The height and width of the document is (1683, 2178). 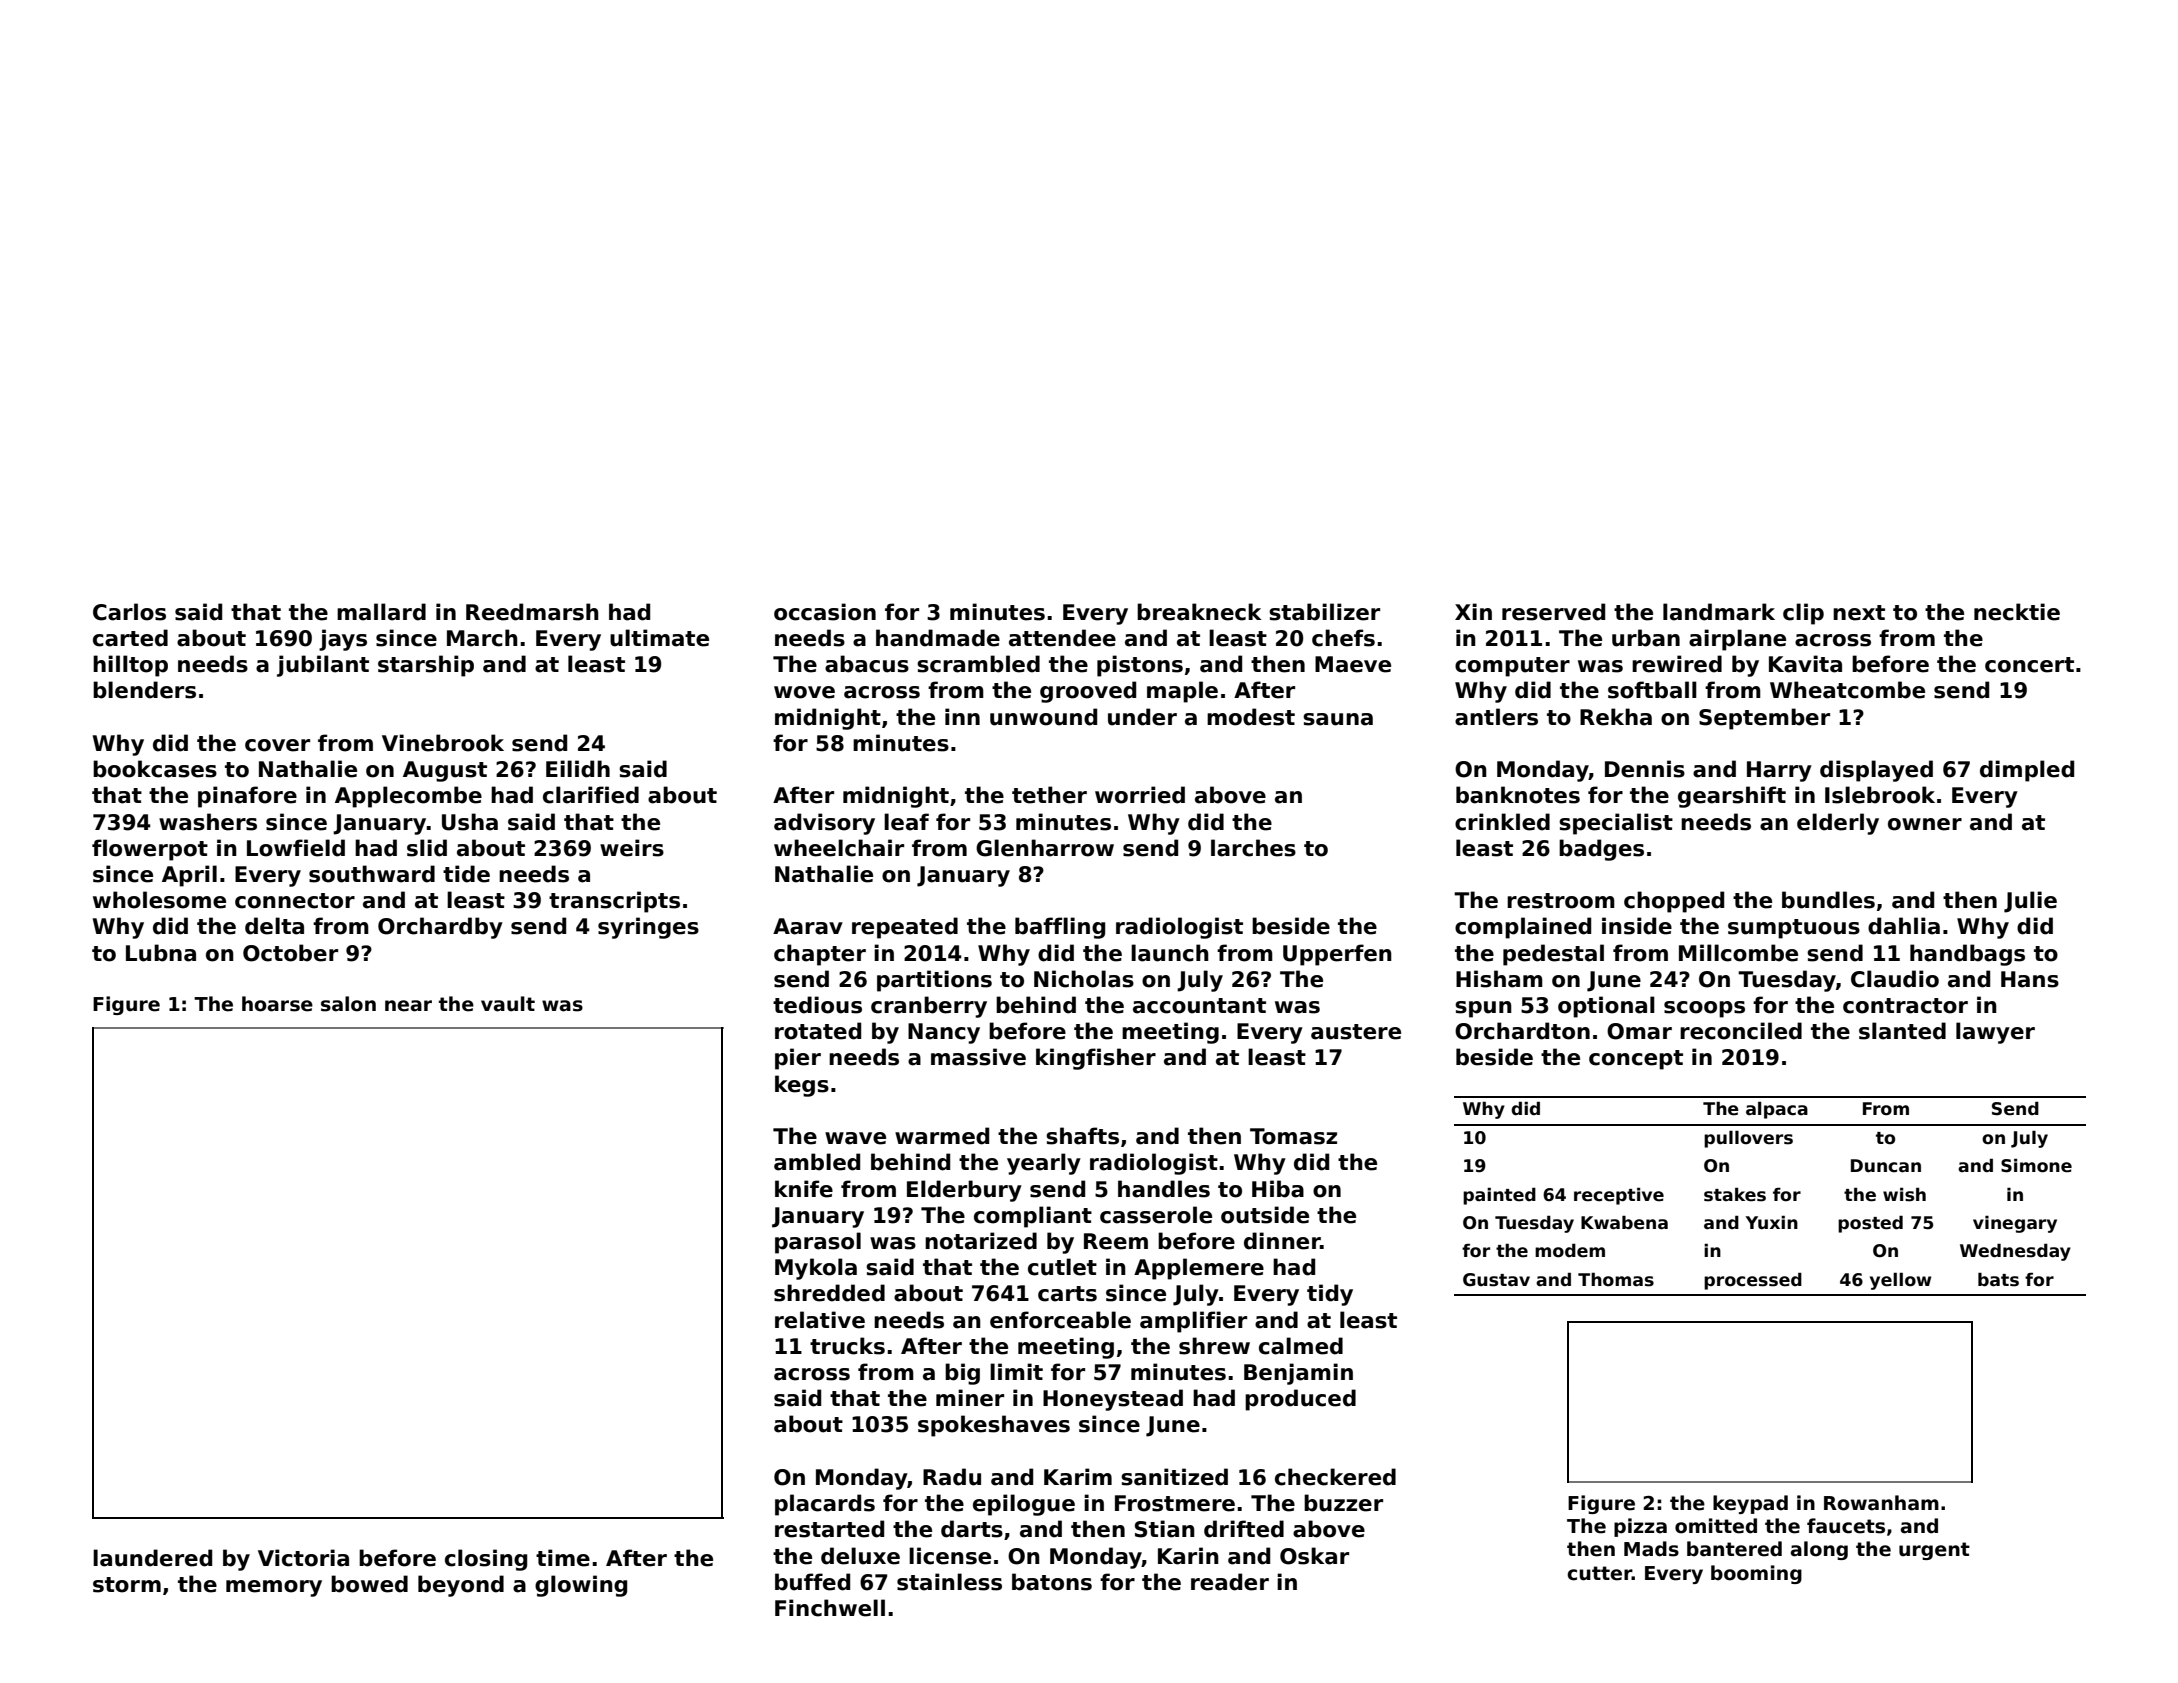 What do you see at coordinates (1847, 690) in the document?
I see `Wheatcombe` at bounding box center [1847, 690].
